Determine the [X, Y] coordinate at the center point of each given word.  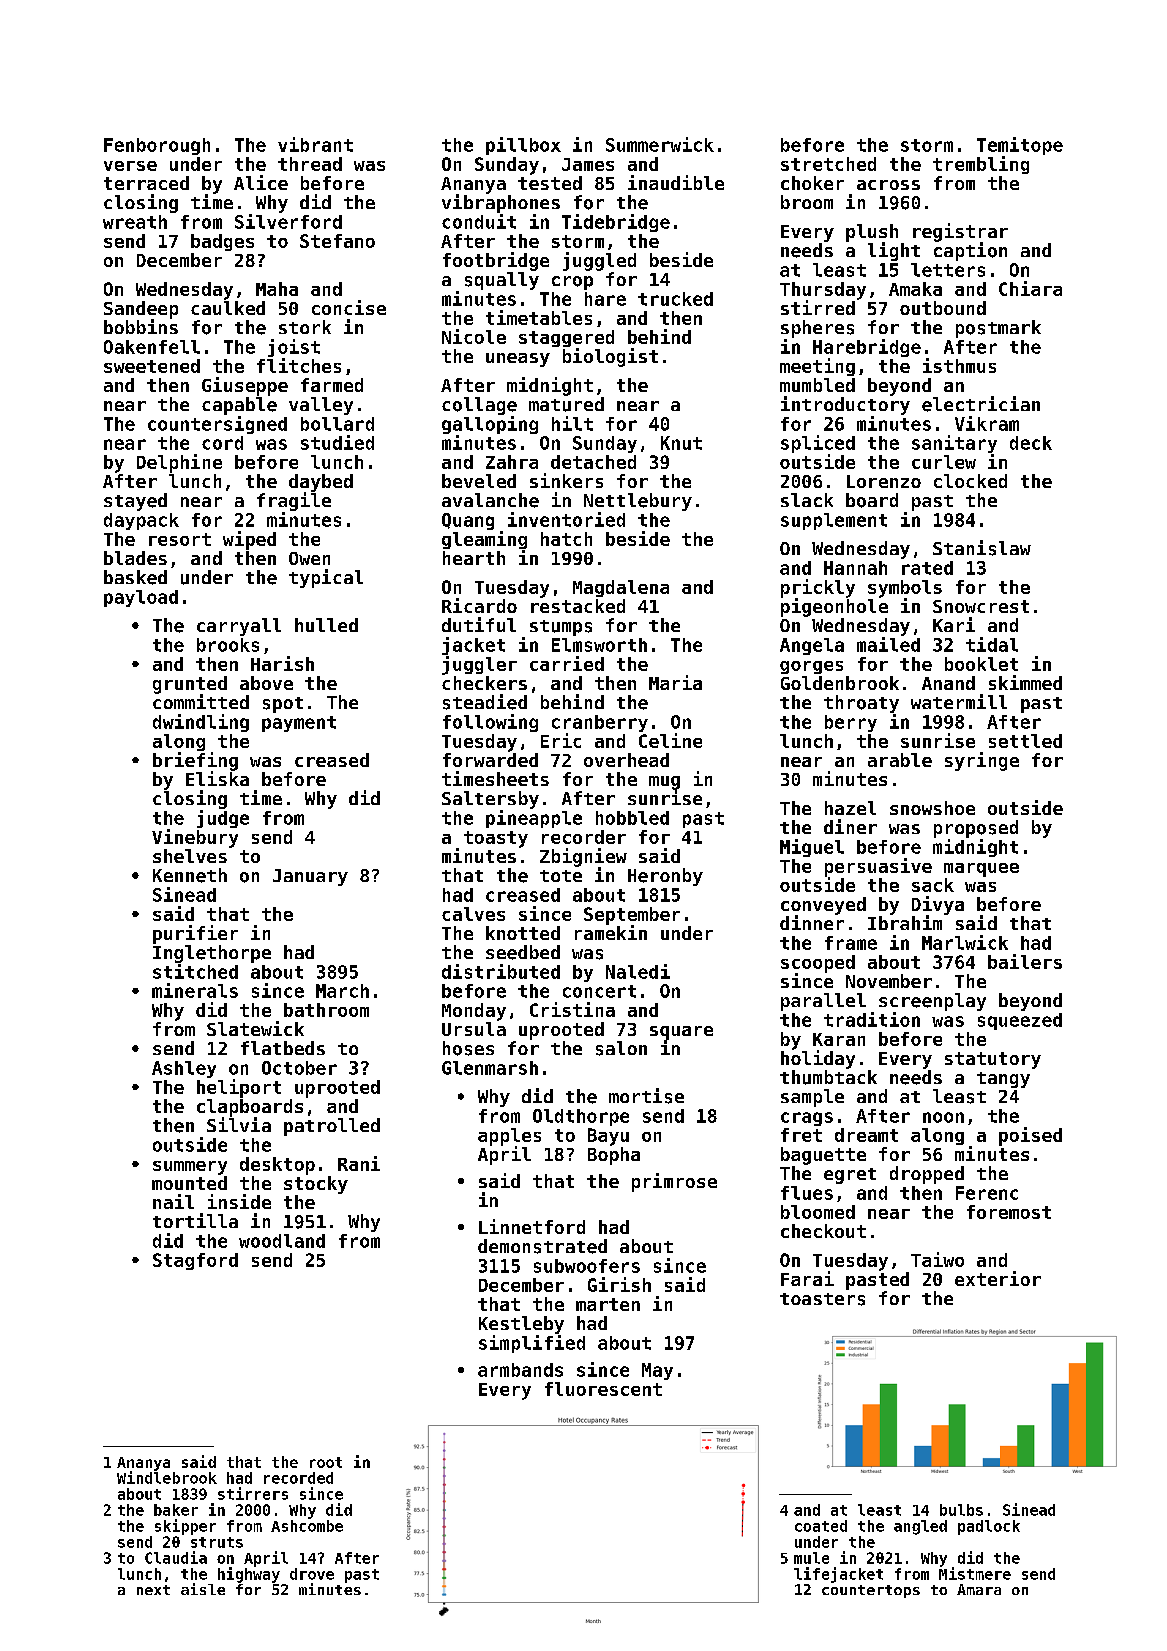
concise [349, 307]
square [681, 1033]
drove [312, 1574]
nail [173, 1201]
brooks [228, 645]
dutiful [479, 624]
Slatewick [255, 1028]
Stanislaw [982, 548]
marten [608, 1304]
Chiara [1030, 288]
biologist [610, 357]
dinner [812, 922]
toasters [822, 1299]
